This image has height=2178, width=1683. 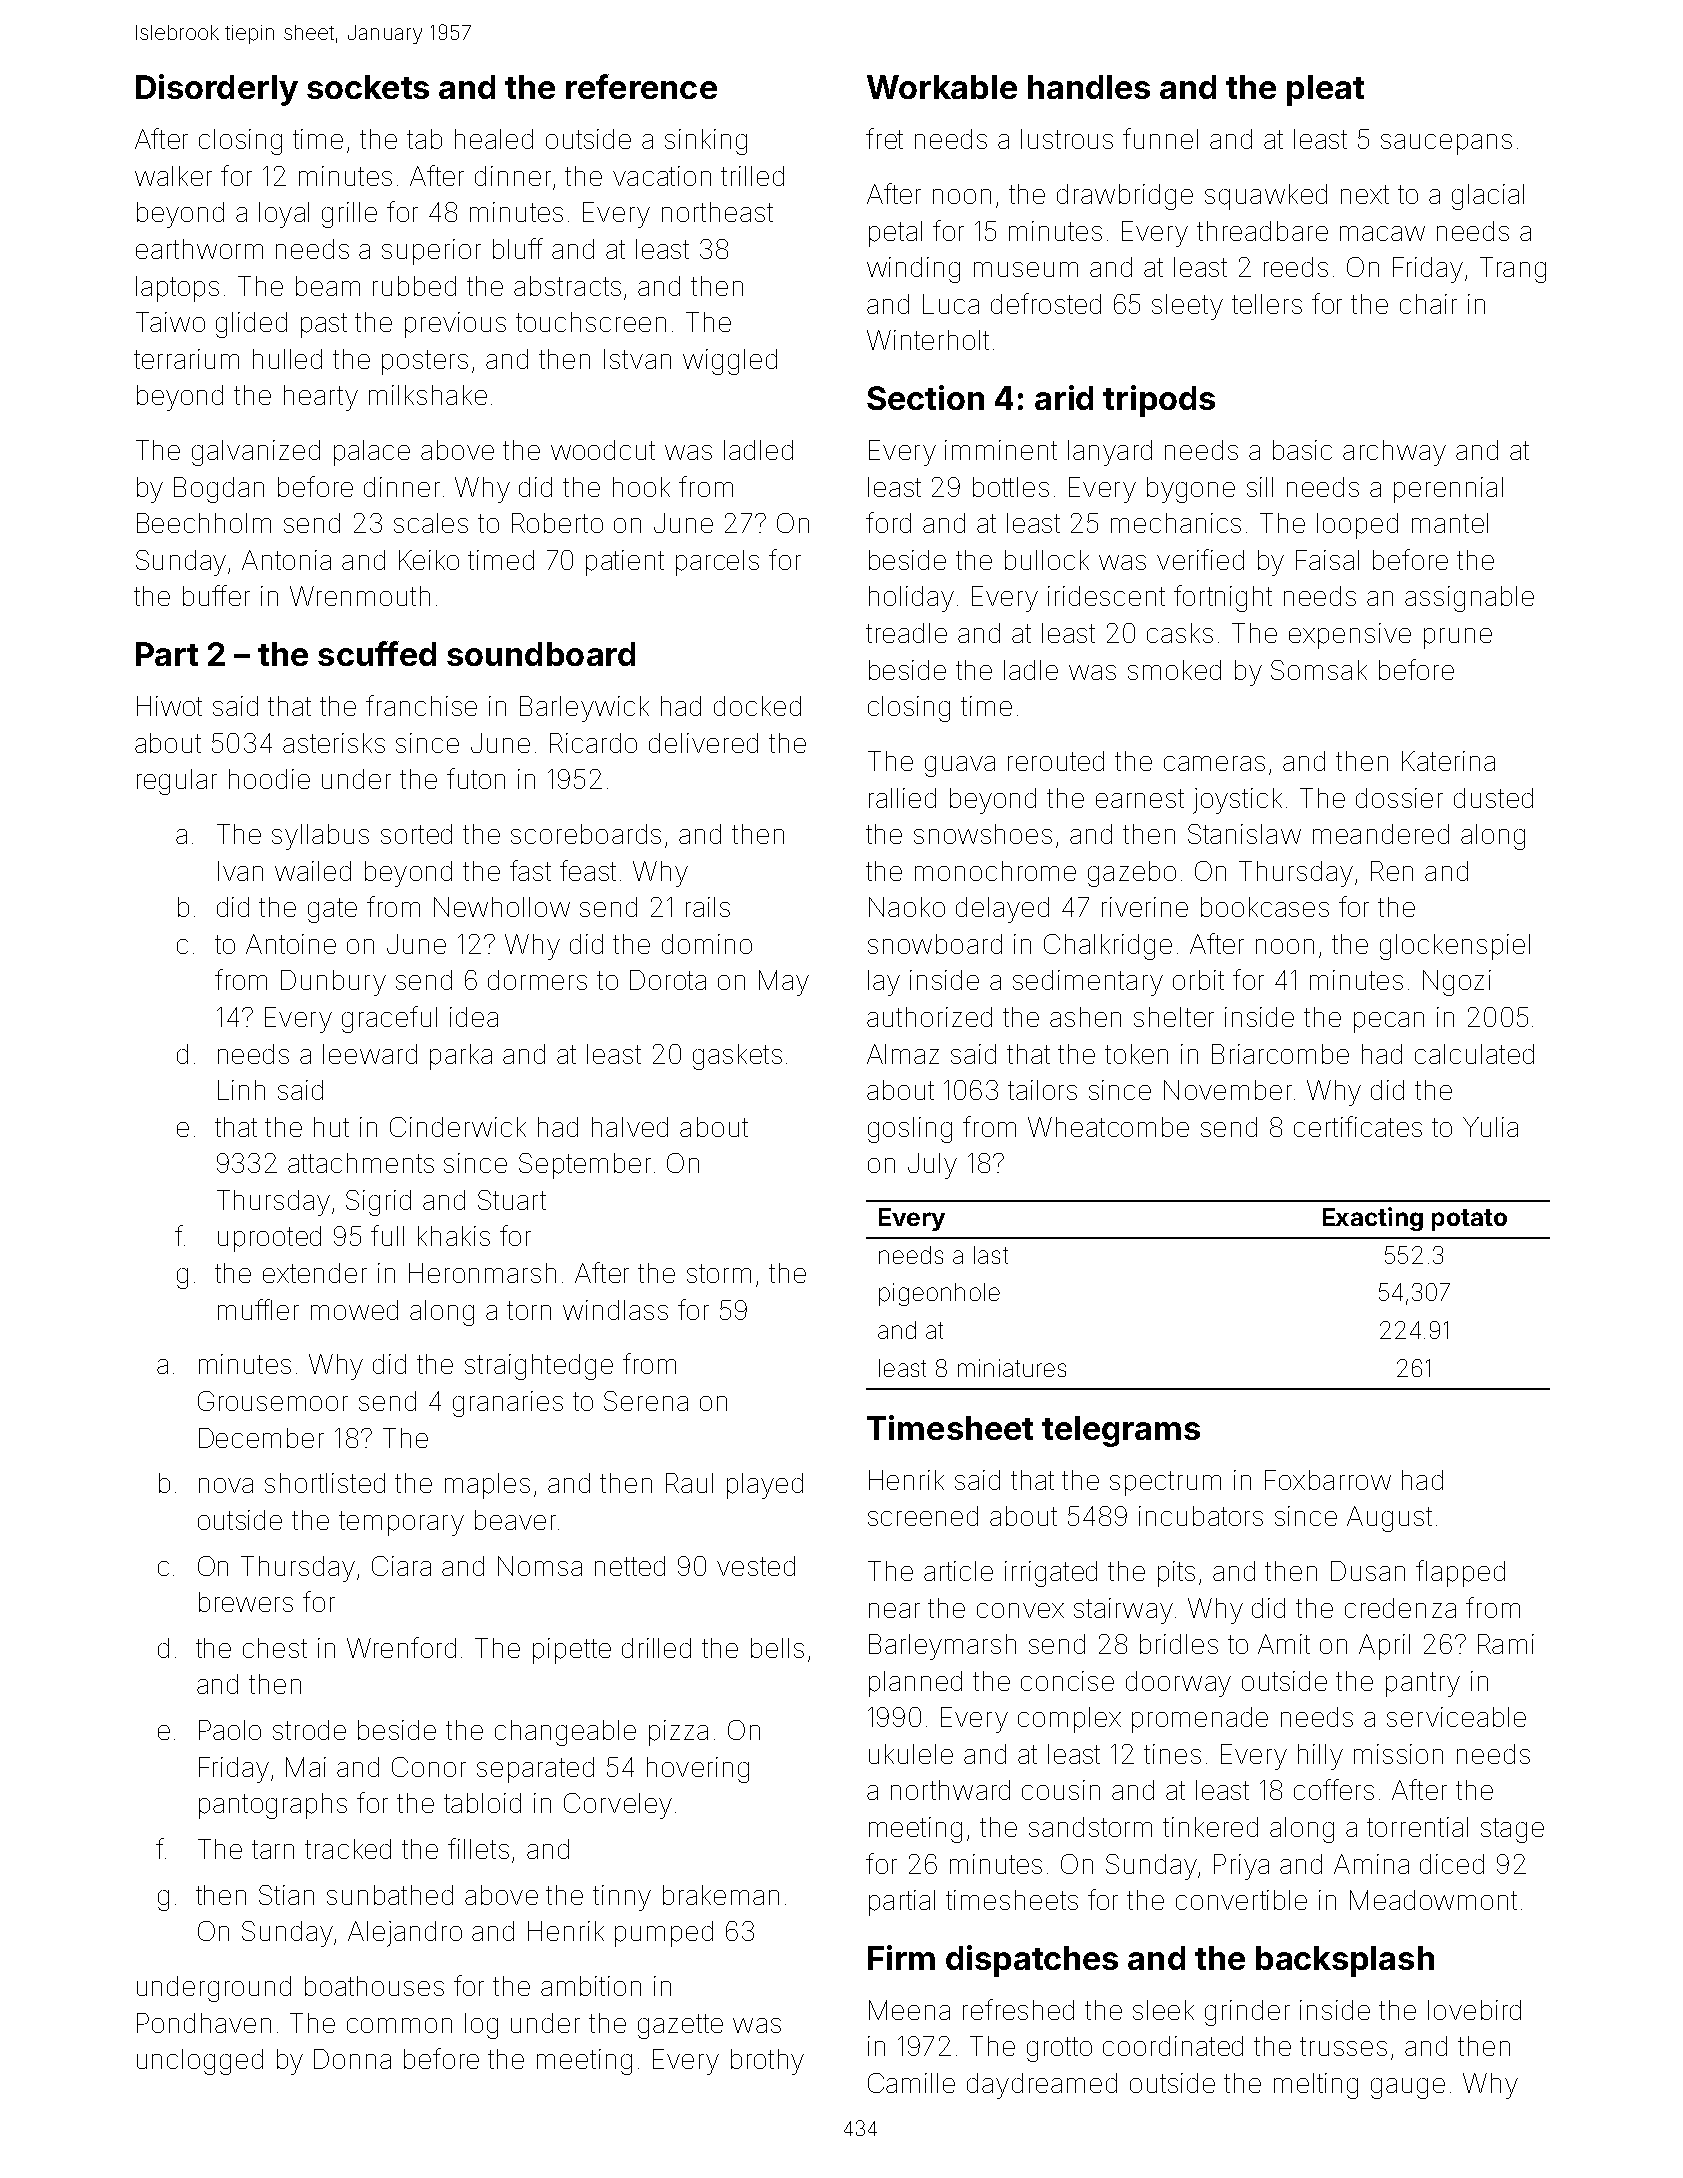 I want to click on screened, so click(x=923, y=1516).
